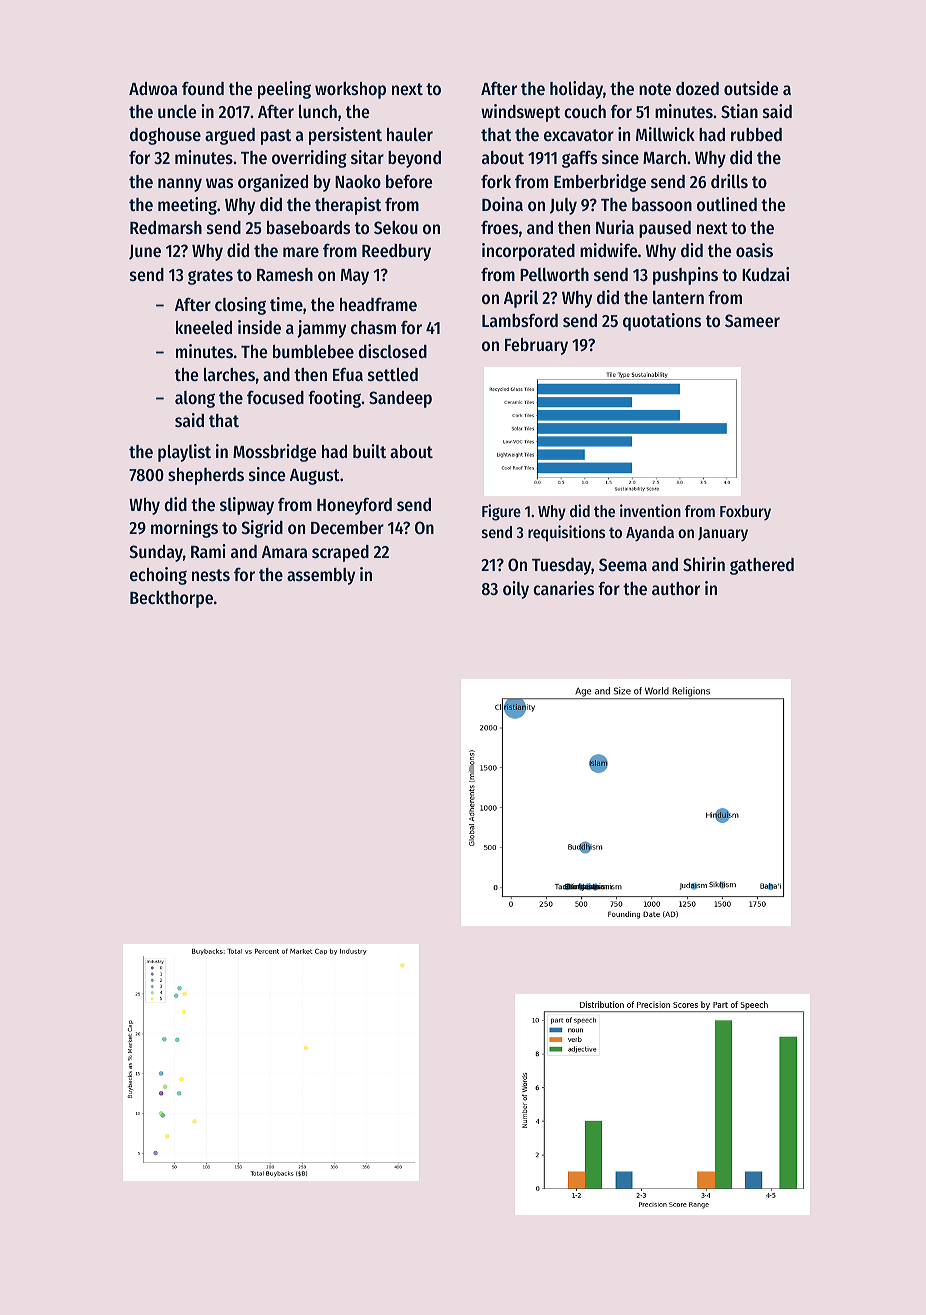 The image size is (926, 1315). Describe the element at coordinates (576, 90) in the document. I see `holiday` at that location.
